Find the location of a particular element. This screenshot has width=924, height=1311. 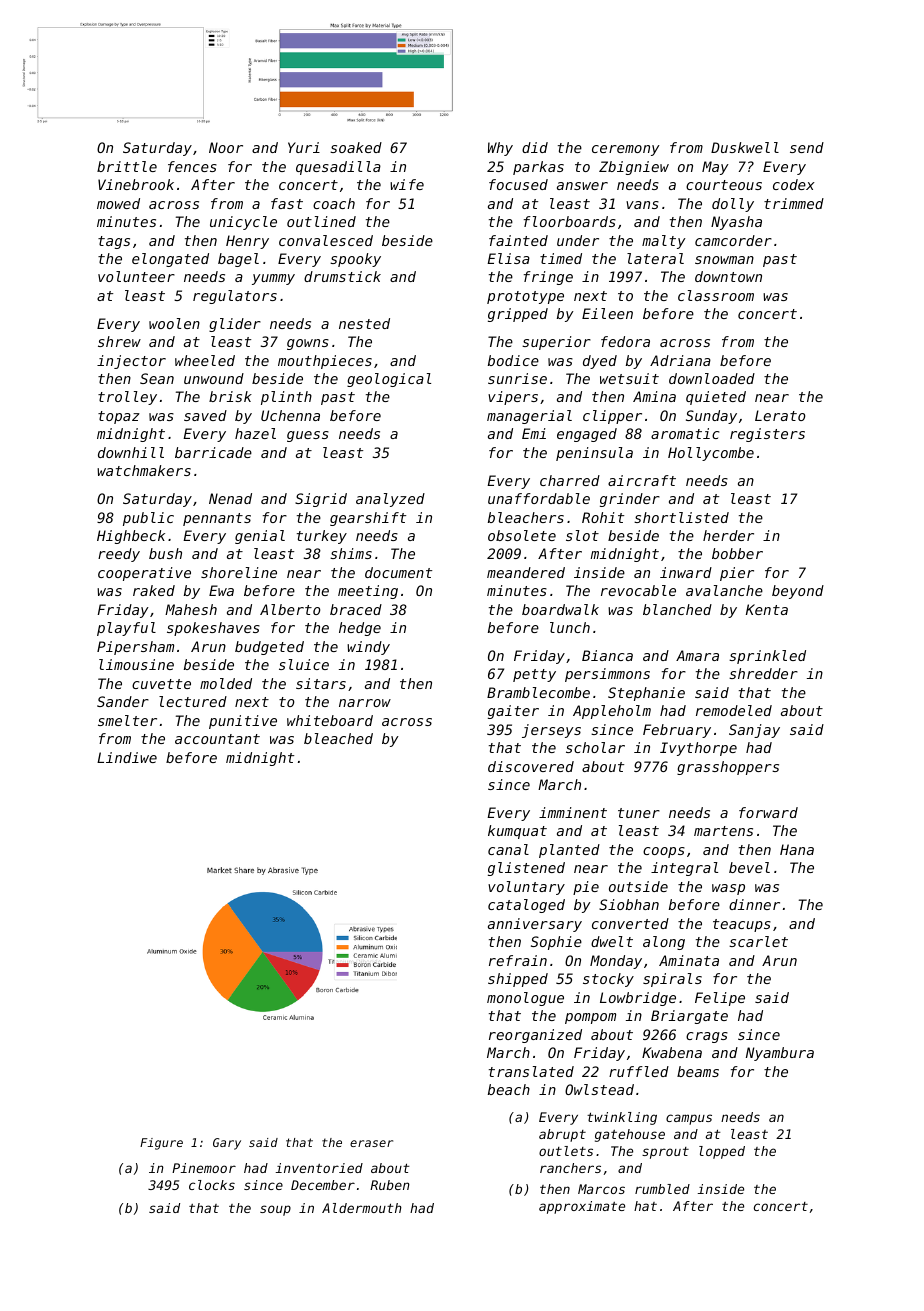

shrew is located at coordinates (119, 341).
